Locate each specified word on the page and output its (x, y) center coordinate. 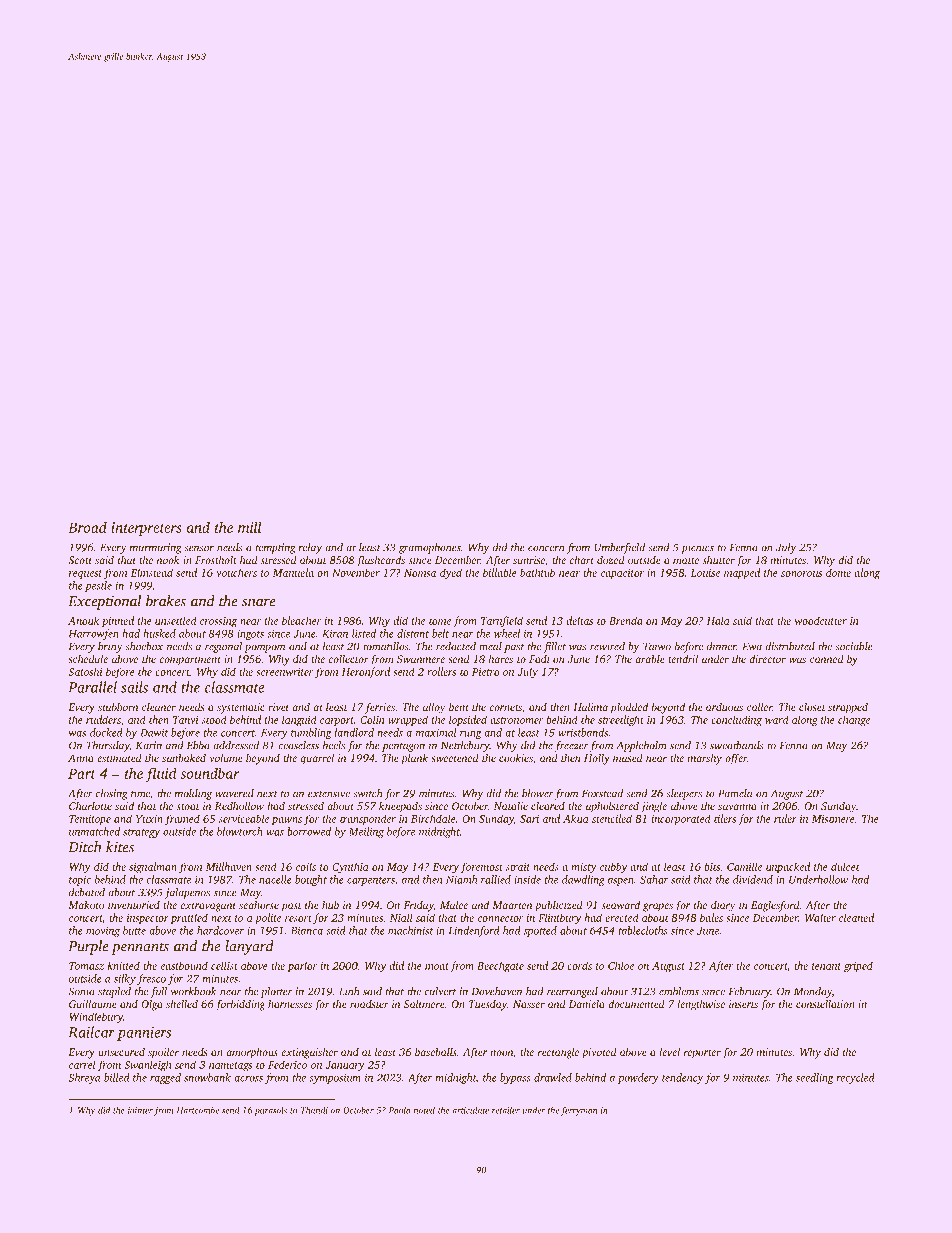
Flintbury (559, 919)
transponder (368, 819)
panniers (144, 1034)
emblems (679, 991)
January (345, 1066)
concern (546, 548)
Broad (87, 527)
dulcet (845, 866)
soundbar (210, 773)
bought (311, 880)
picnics (697, 548)
